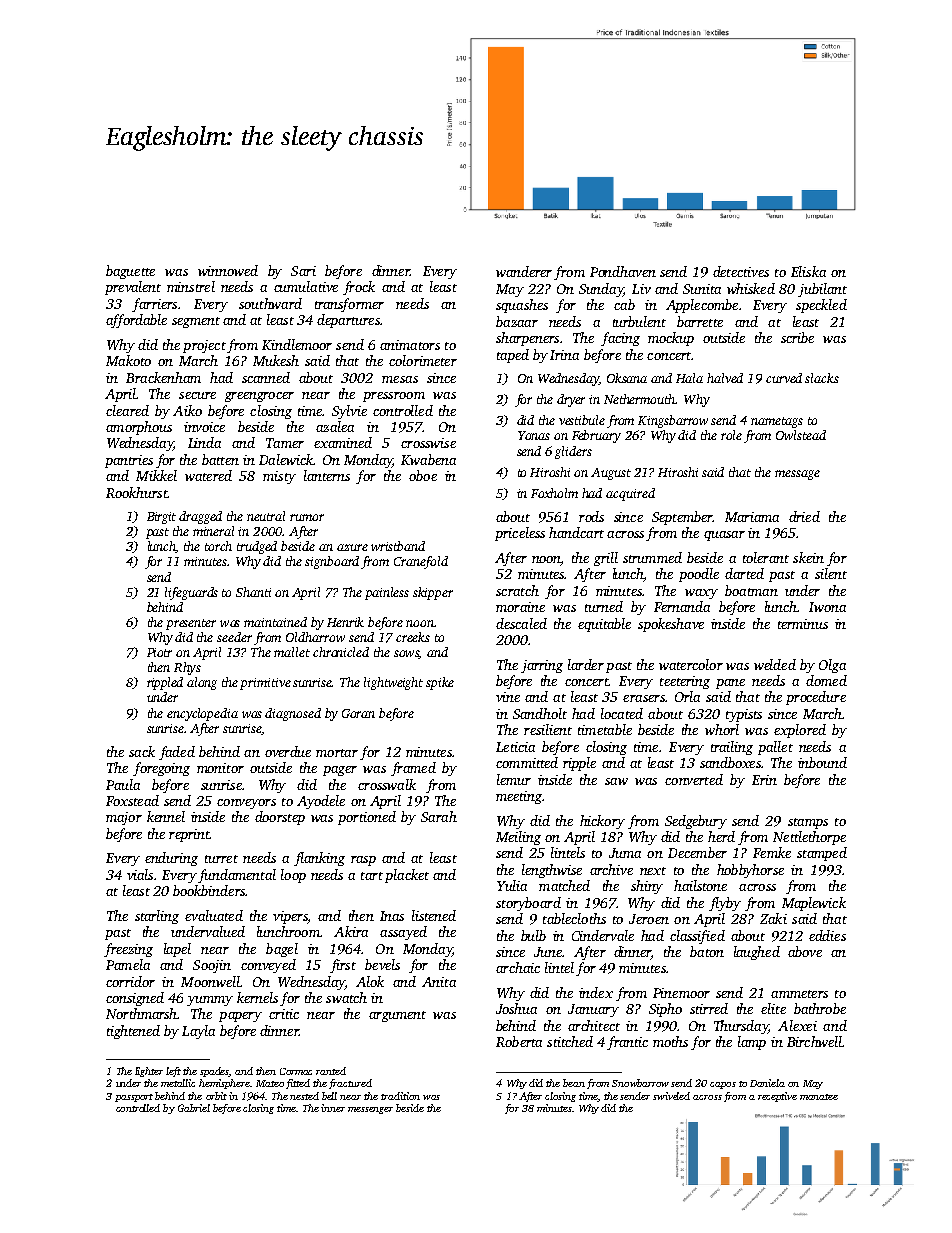 This screenshot has height=1233, width=952. What do you see at coordinates (209, 890) in the screenshot?
I see `bookbinders` at bounding box center [209, 890].
